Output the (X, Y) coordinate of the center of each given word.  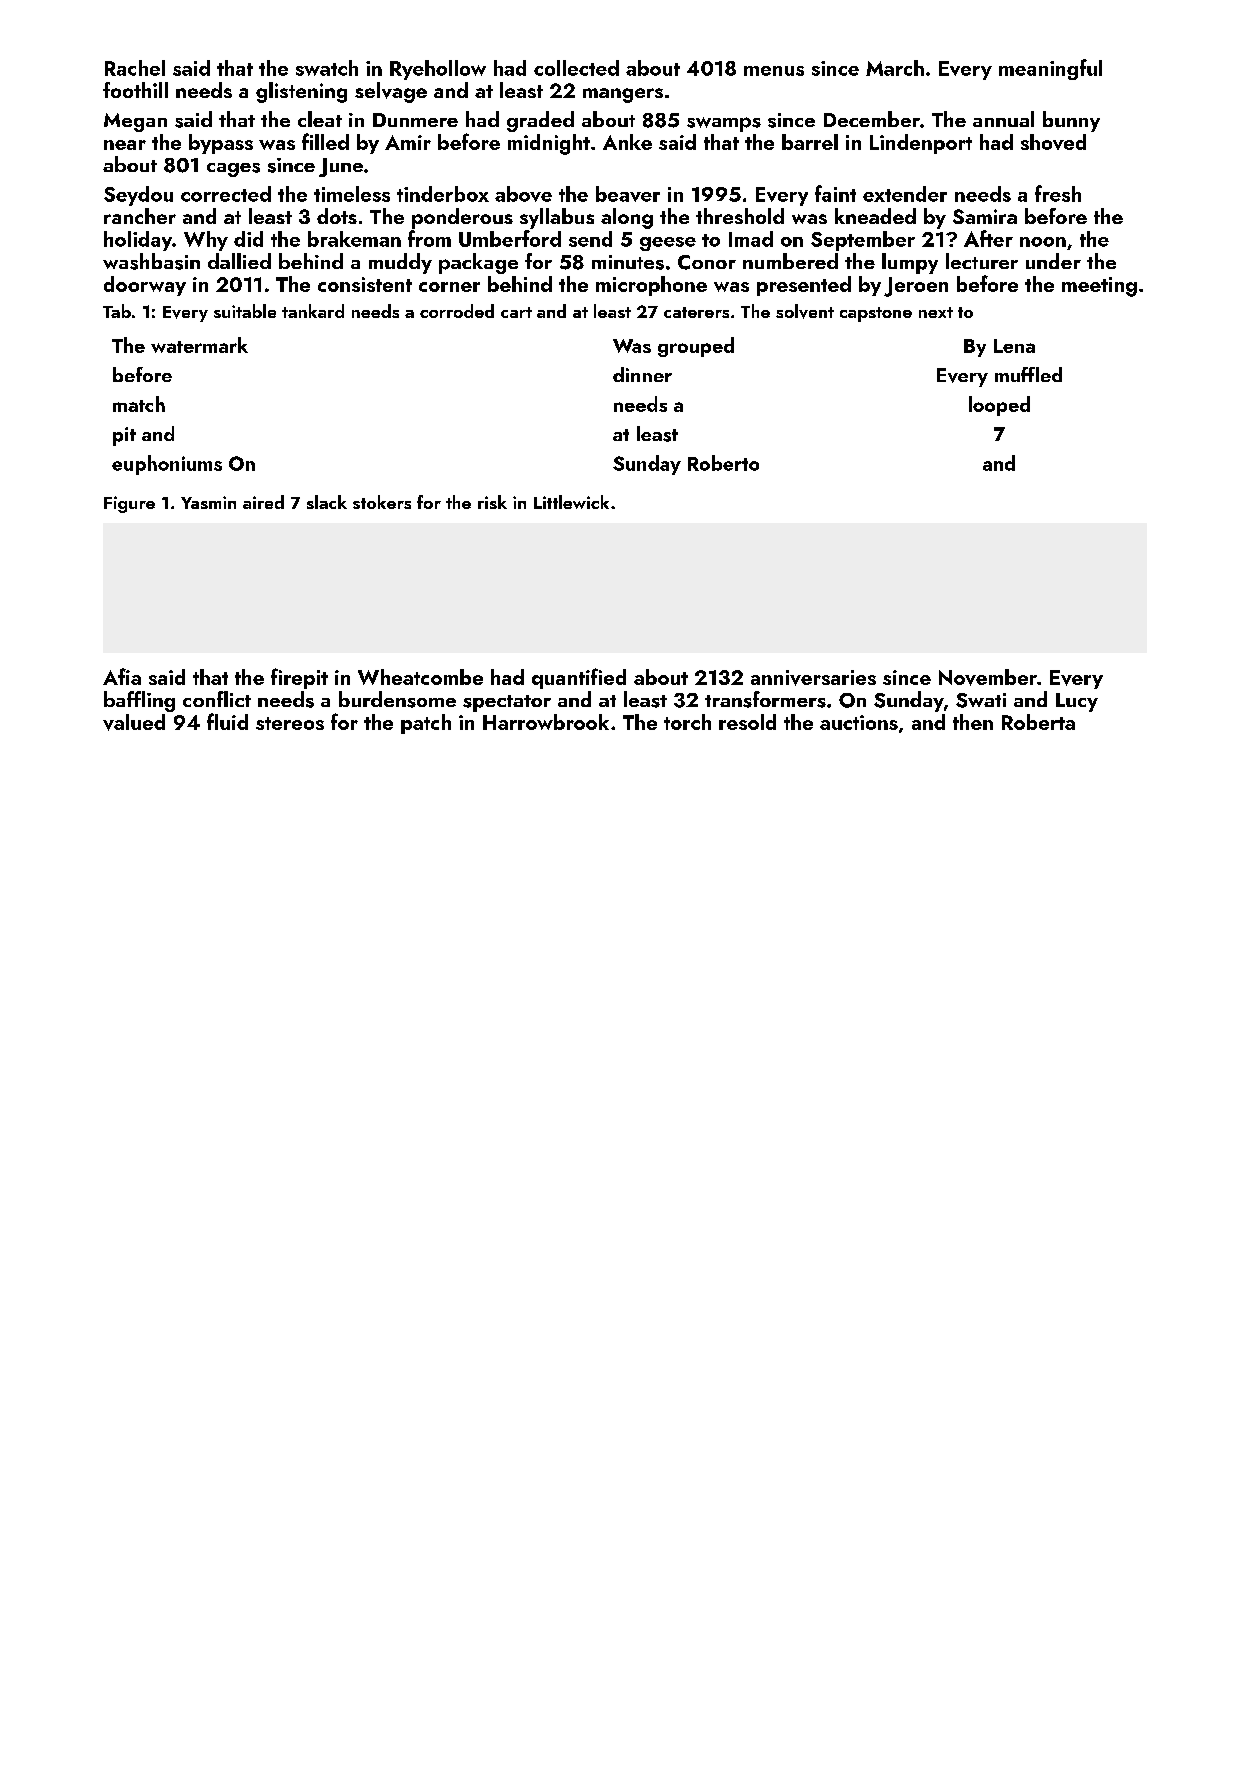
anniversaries (813, 678)
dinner (642, 374)
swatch (327, 68)
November (988, 677)
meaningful (1050, 69)
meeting (1099, 287)
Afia (122, 676)
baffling (139, 701)
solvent (805, 311)
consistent (365, 284)
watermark (199, 345)
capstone (876, 314)
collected (576, 68)
